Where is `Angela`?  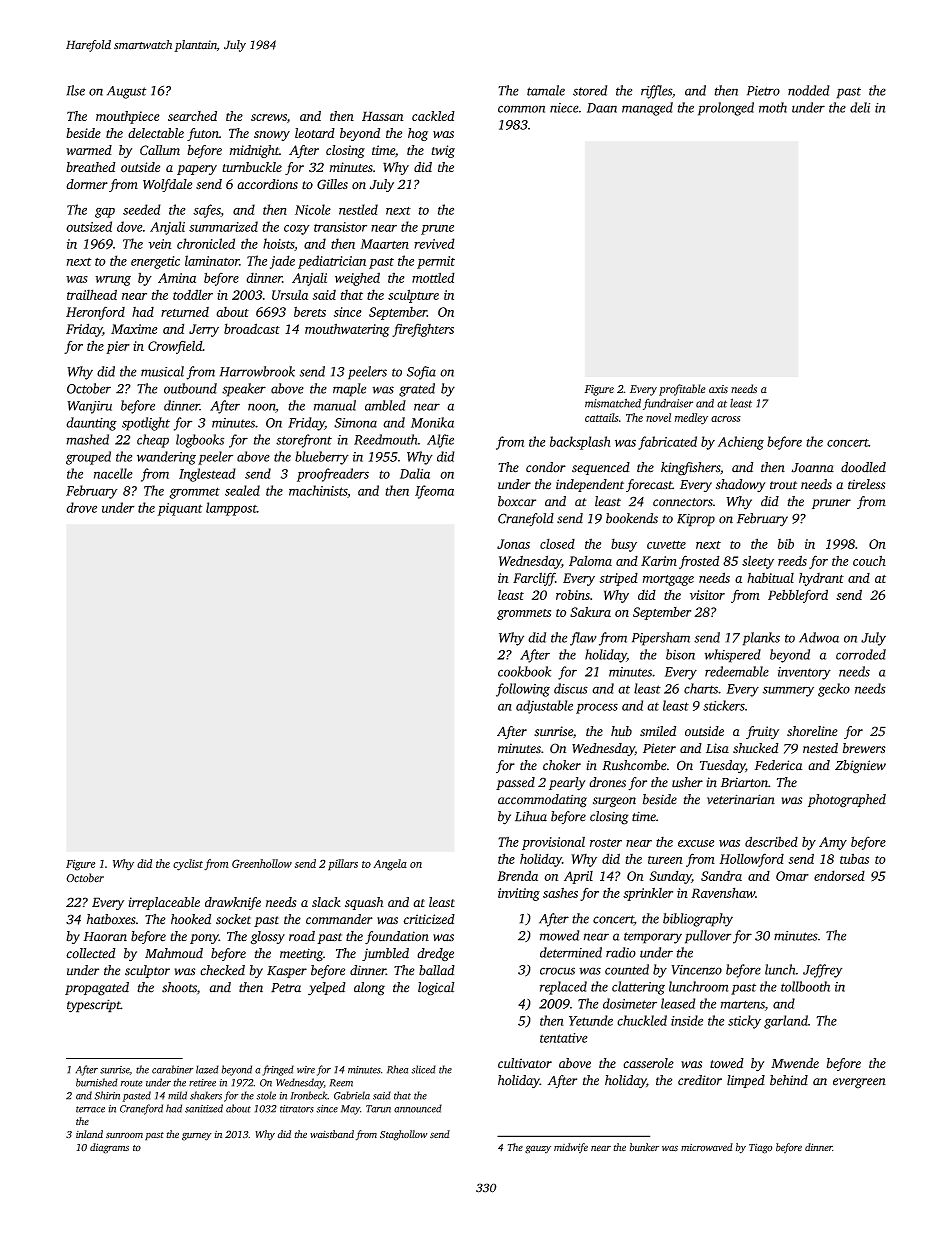
Angela is located at coordinates (390, 865).
